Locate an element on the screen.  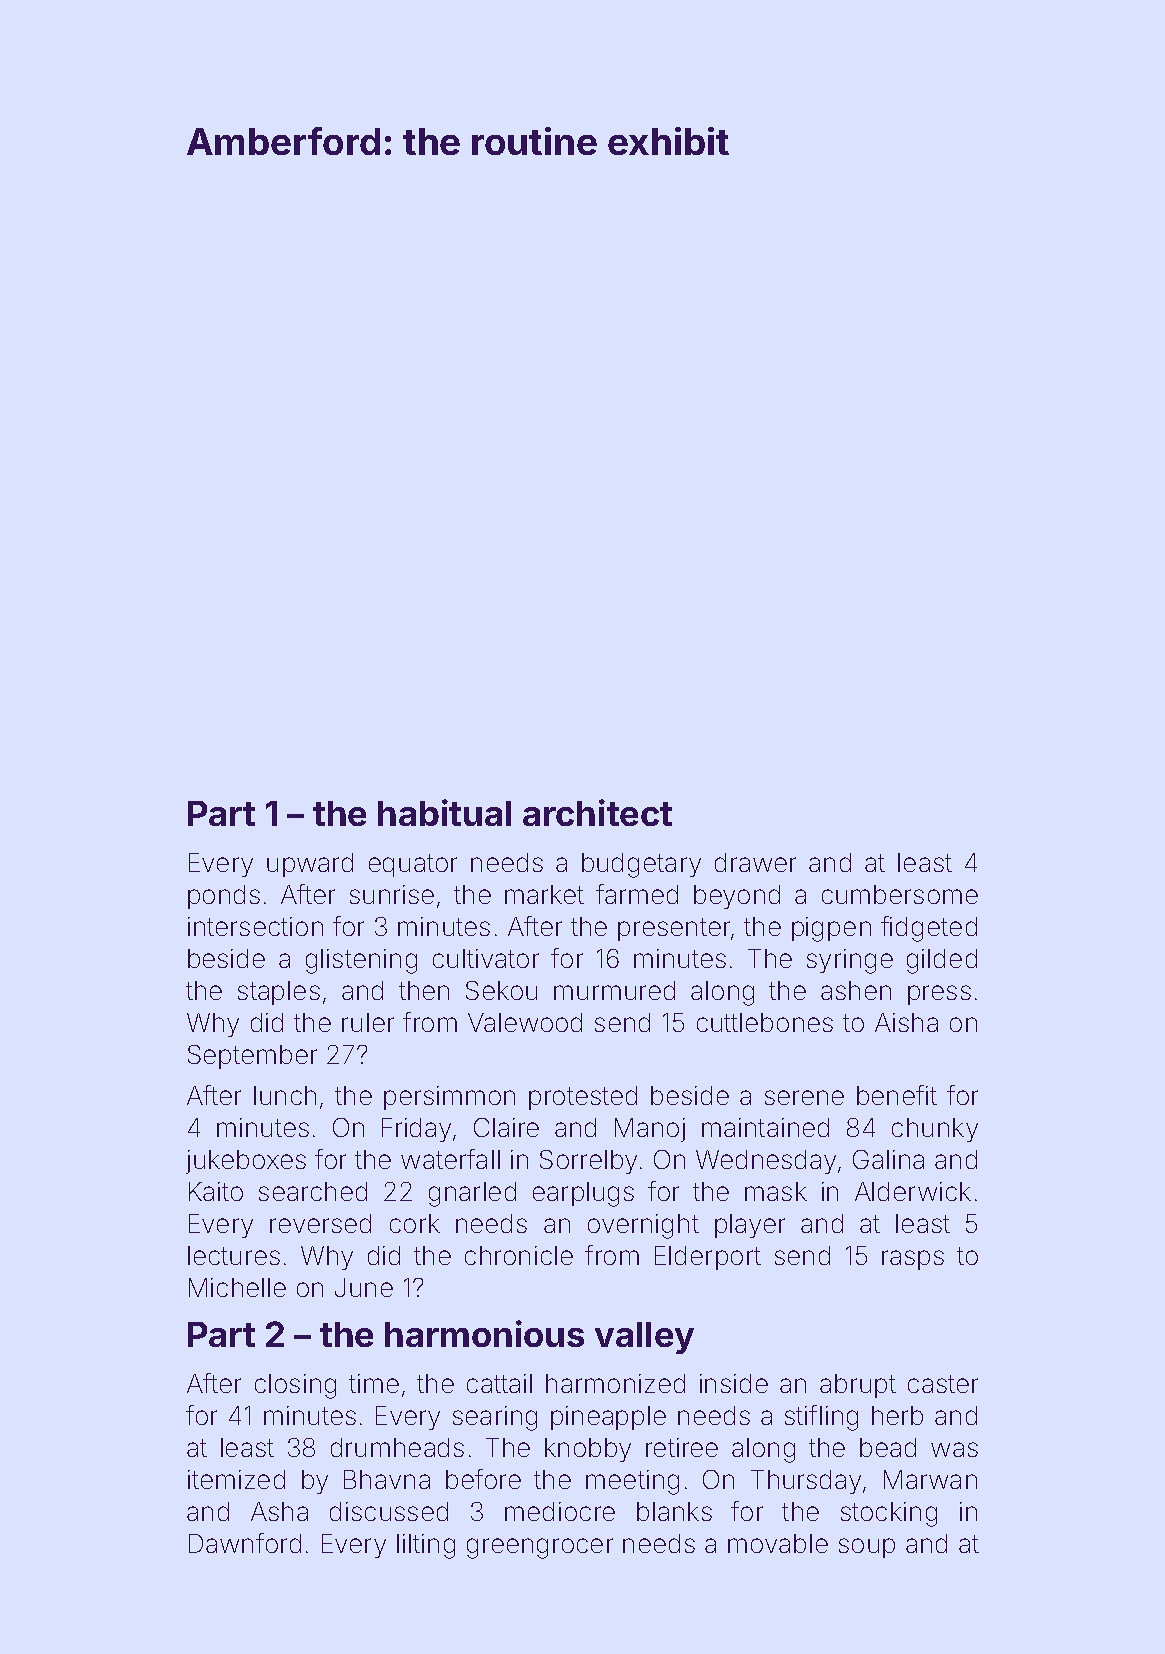
upward is located at coordinates (310, 865).
